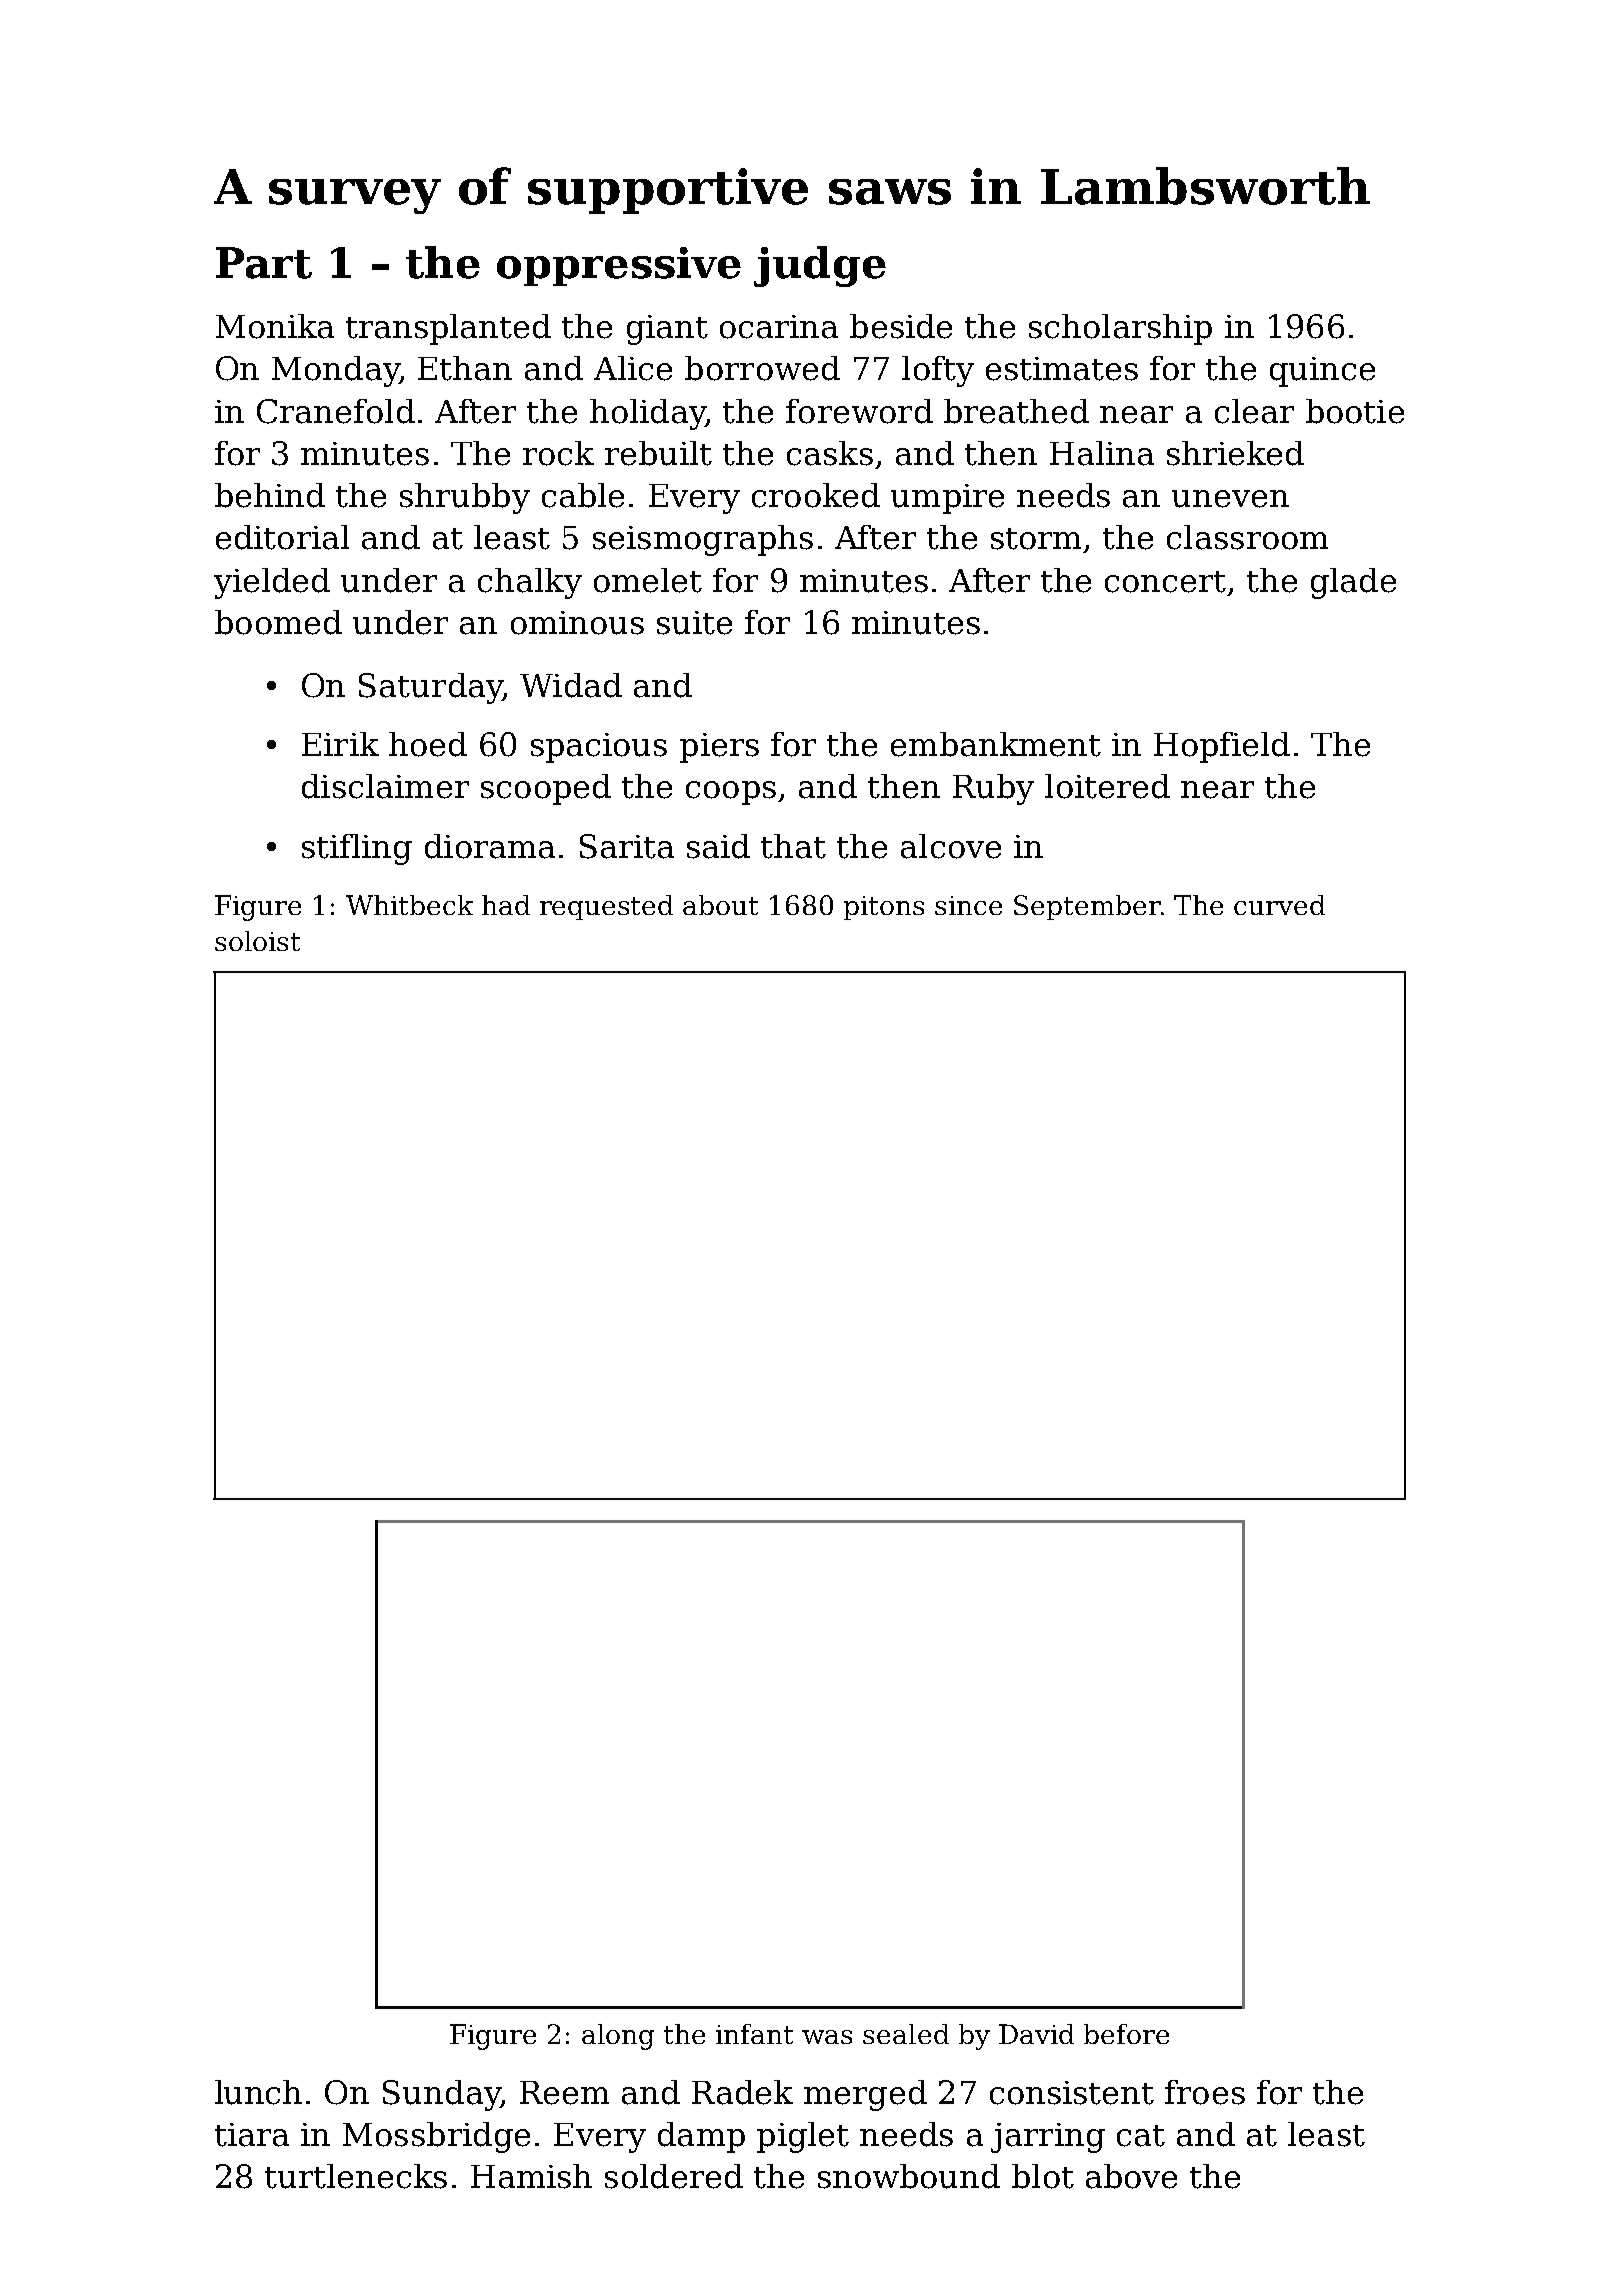 The image size is (1620, 2292). I want to click on along, so click(618, 2037).
